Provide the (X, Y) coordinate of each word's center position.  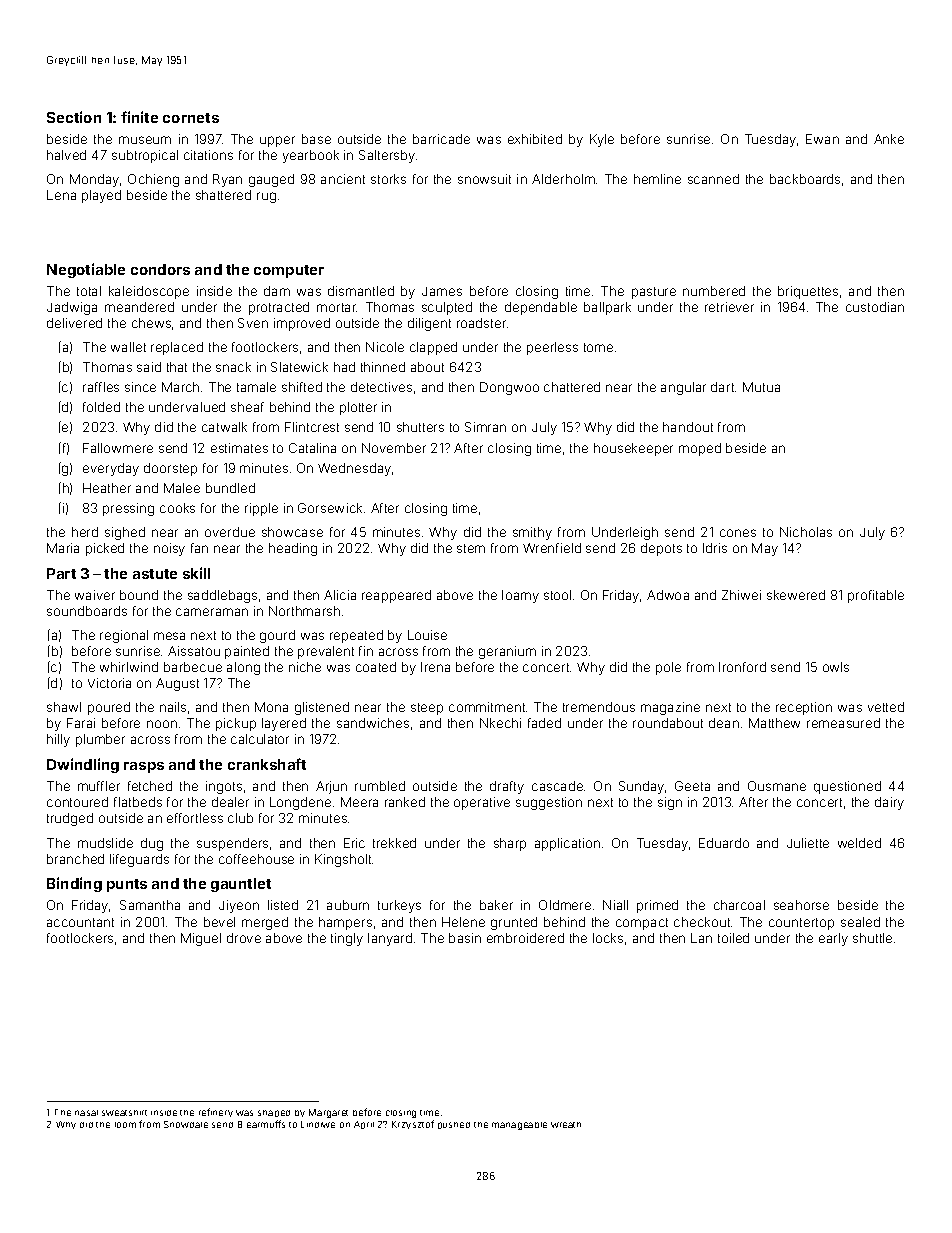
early (833, 939)
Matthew (774, 723)
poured (109, 708)
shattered (223, 195)
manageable (519, 1126)
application (567, 844)
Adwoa (668, 595)
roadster (481, 323)
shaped (274, 1113)
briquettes (808, 292)
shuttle (872, 938)
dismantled (361, 291)
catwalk (224, 427)
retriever (729, 307)
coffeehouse (256, 859)
